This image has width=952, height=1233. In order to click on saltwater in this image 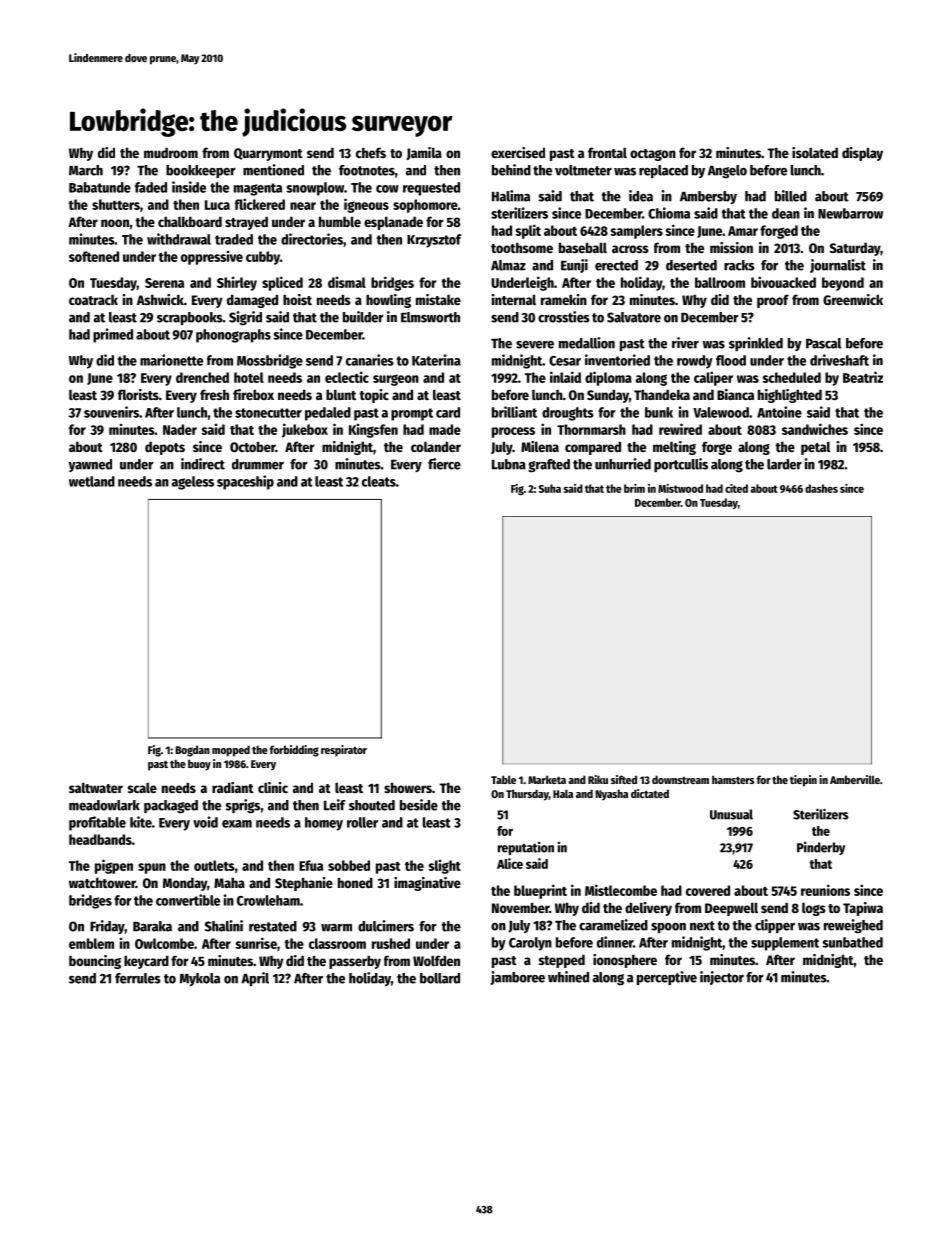, I will do `click(96, 787)`.
